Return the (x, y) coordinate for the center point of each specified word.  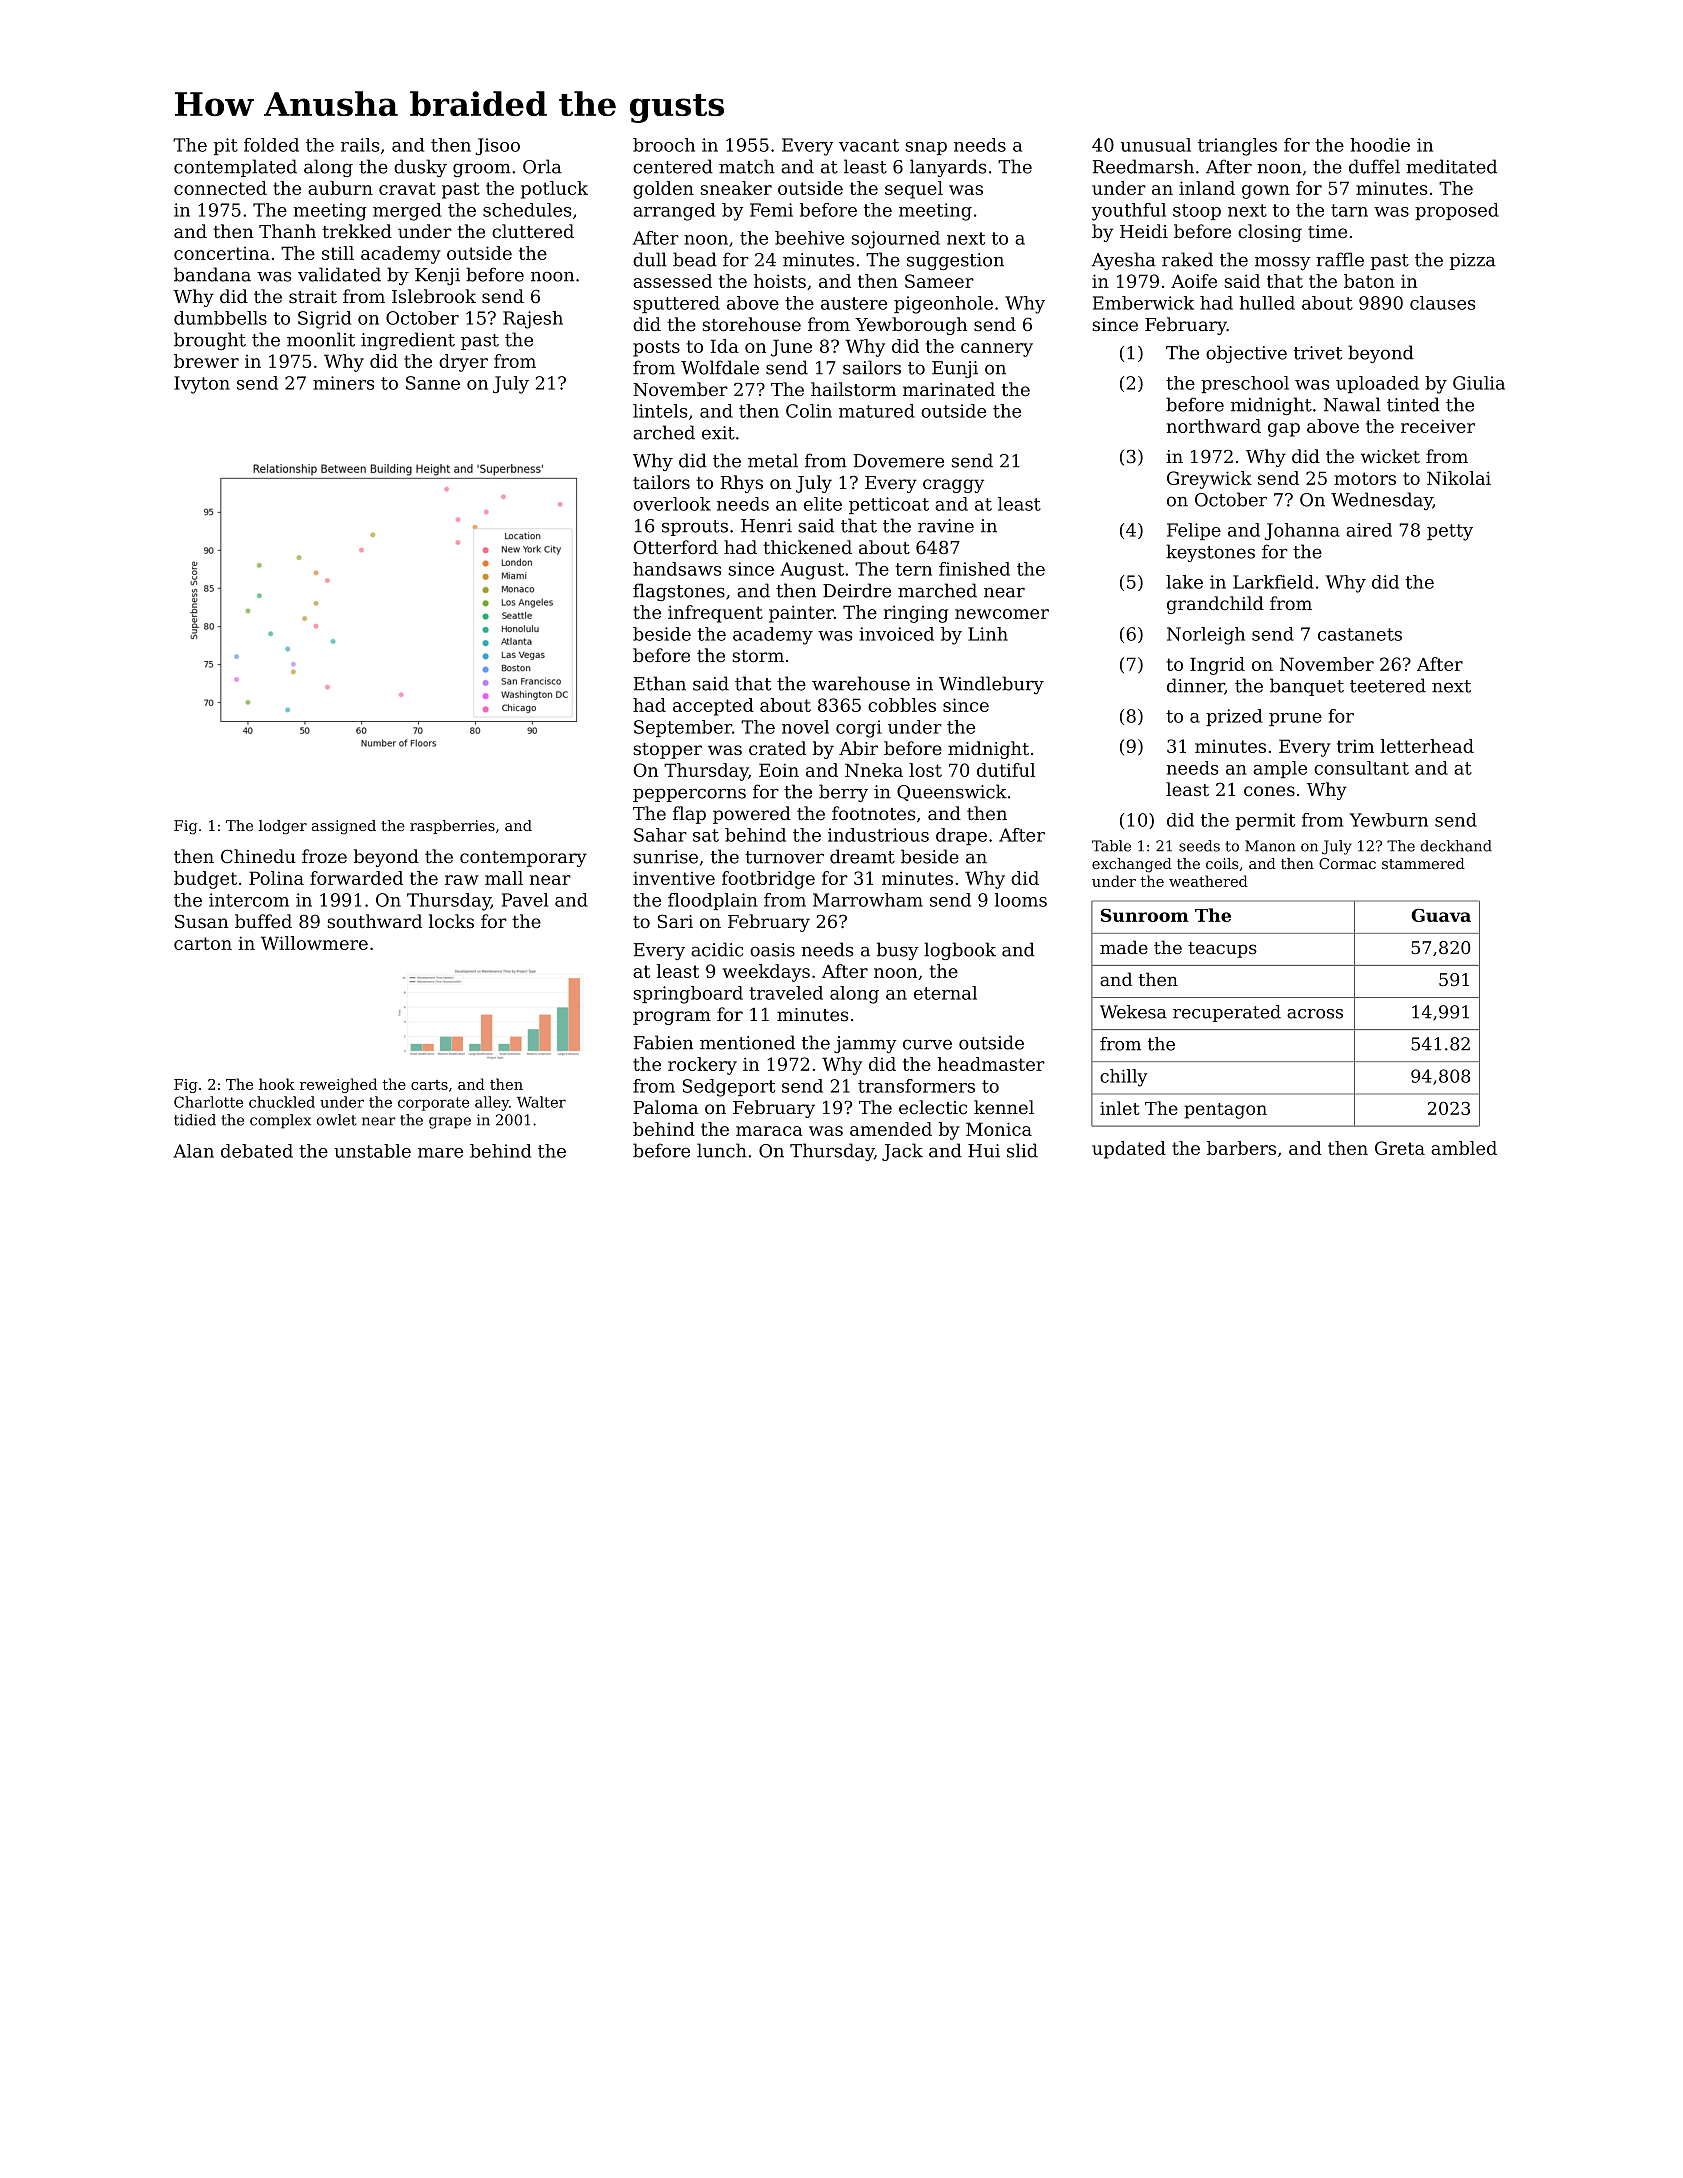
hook (277, 1084)
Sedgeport (729, 1088)
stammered (1423, 863)
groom (482, 170)
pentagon (1225, 1111)
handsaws (677, 569)
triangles (1237, 147)
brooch (664, 145)
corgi (859, 729)
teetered (1388, 685)
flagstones (679, 592)
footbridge (768, 880)
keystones (1210, 553)
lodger (283, 827)
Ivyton (202, 385)
